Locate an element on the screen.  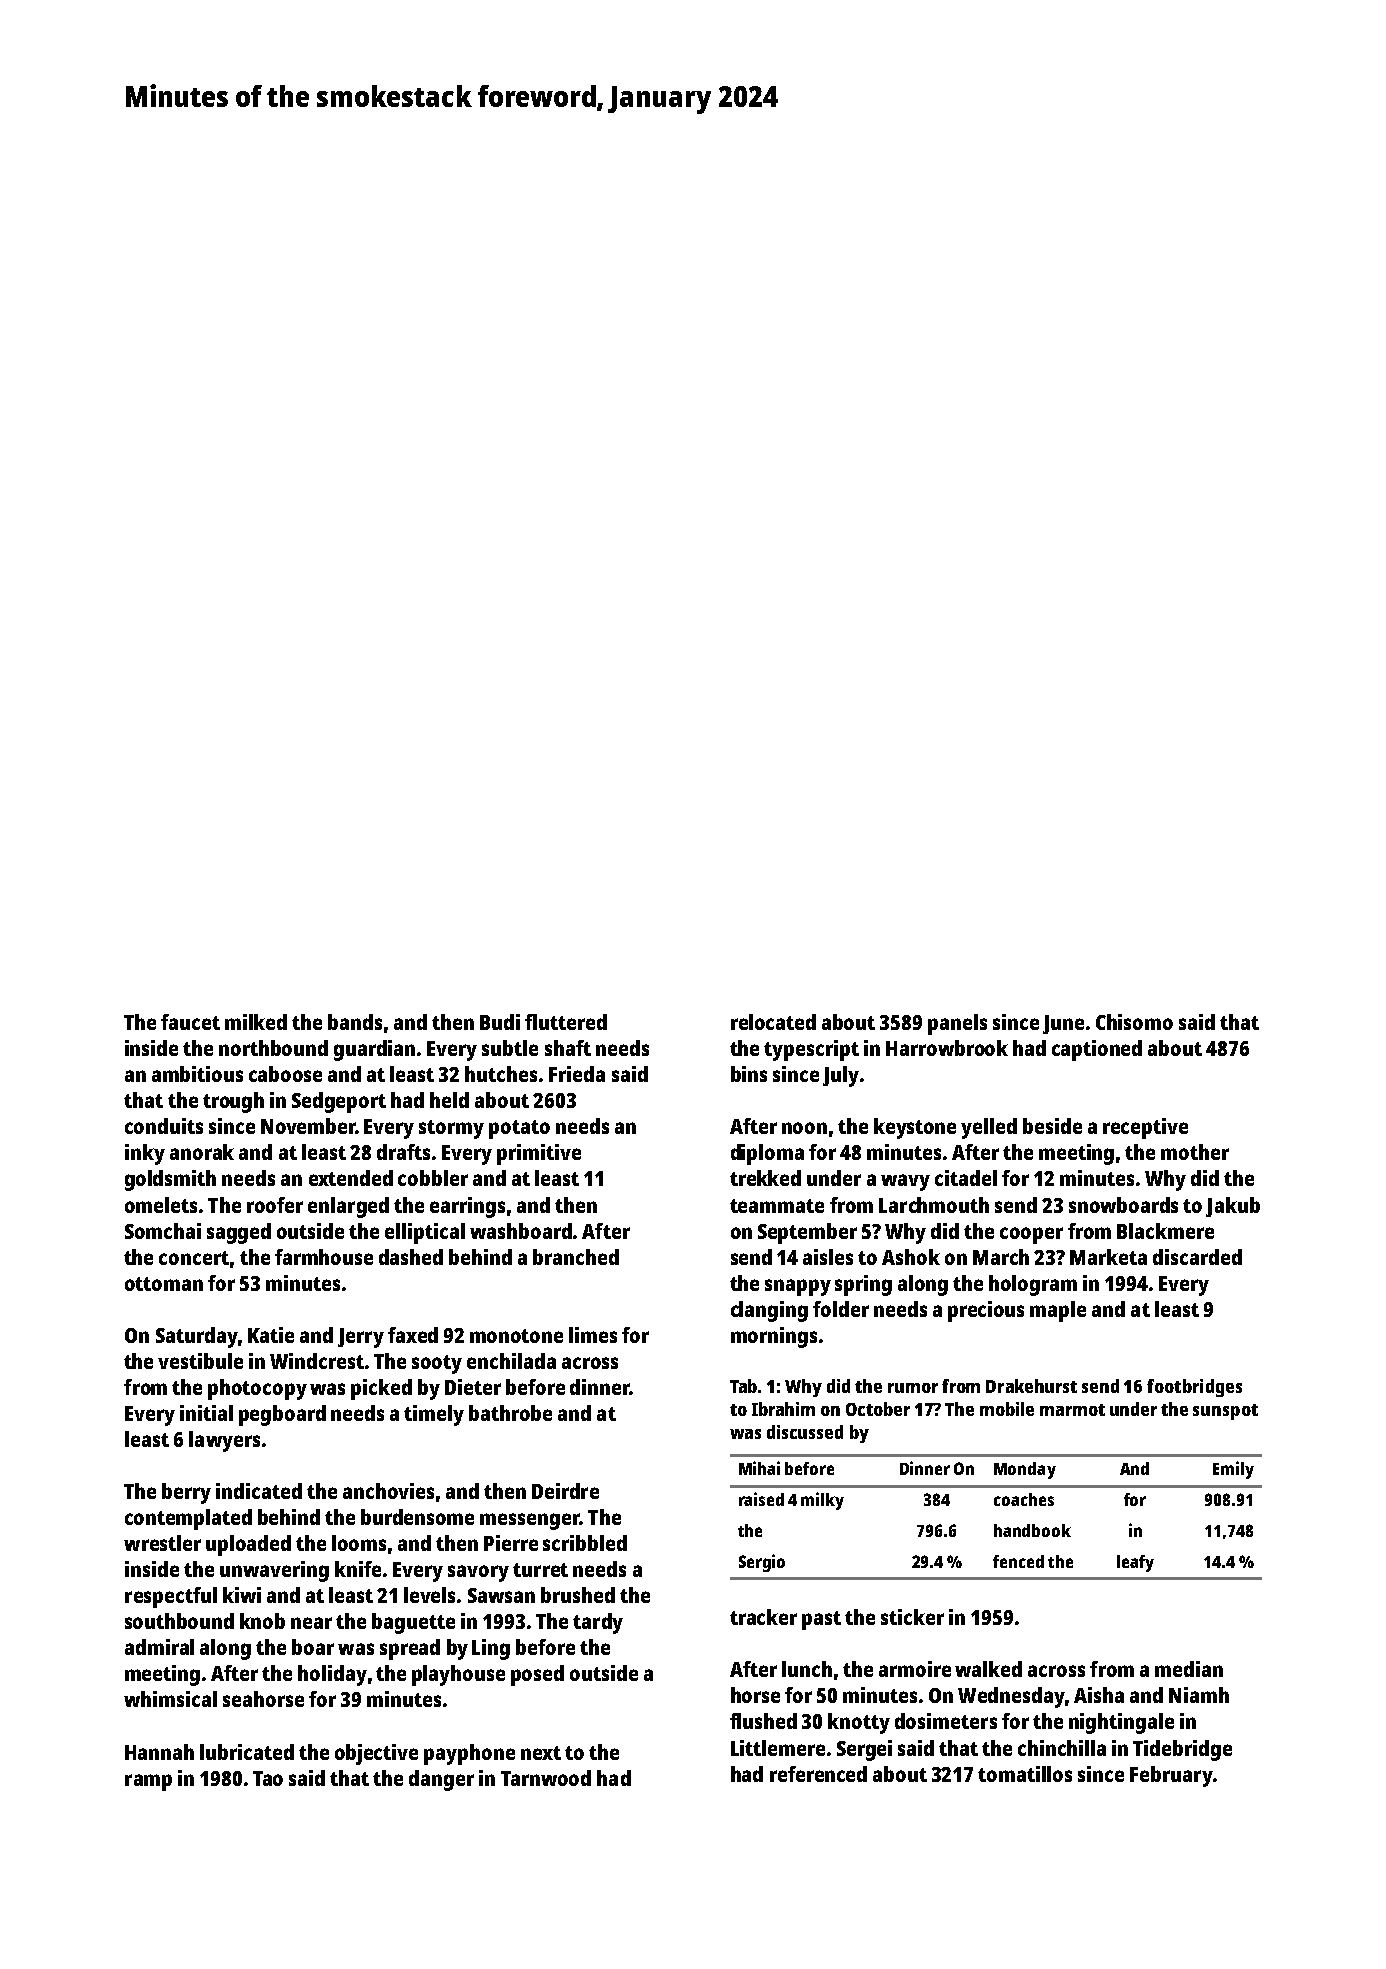
Tidebridge is located at coordinates (1182, 1750).
